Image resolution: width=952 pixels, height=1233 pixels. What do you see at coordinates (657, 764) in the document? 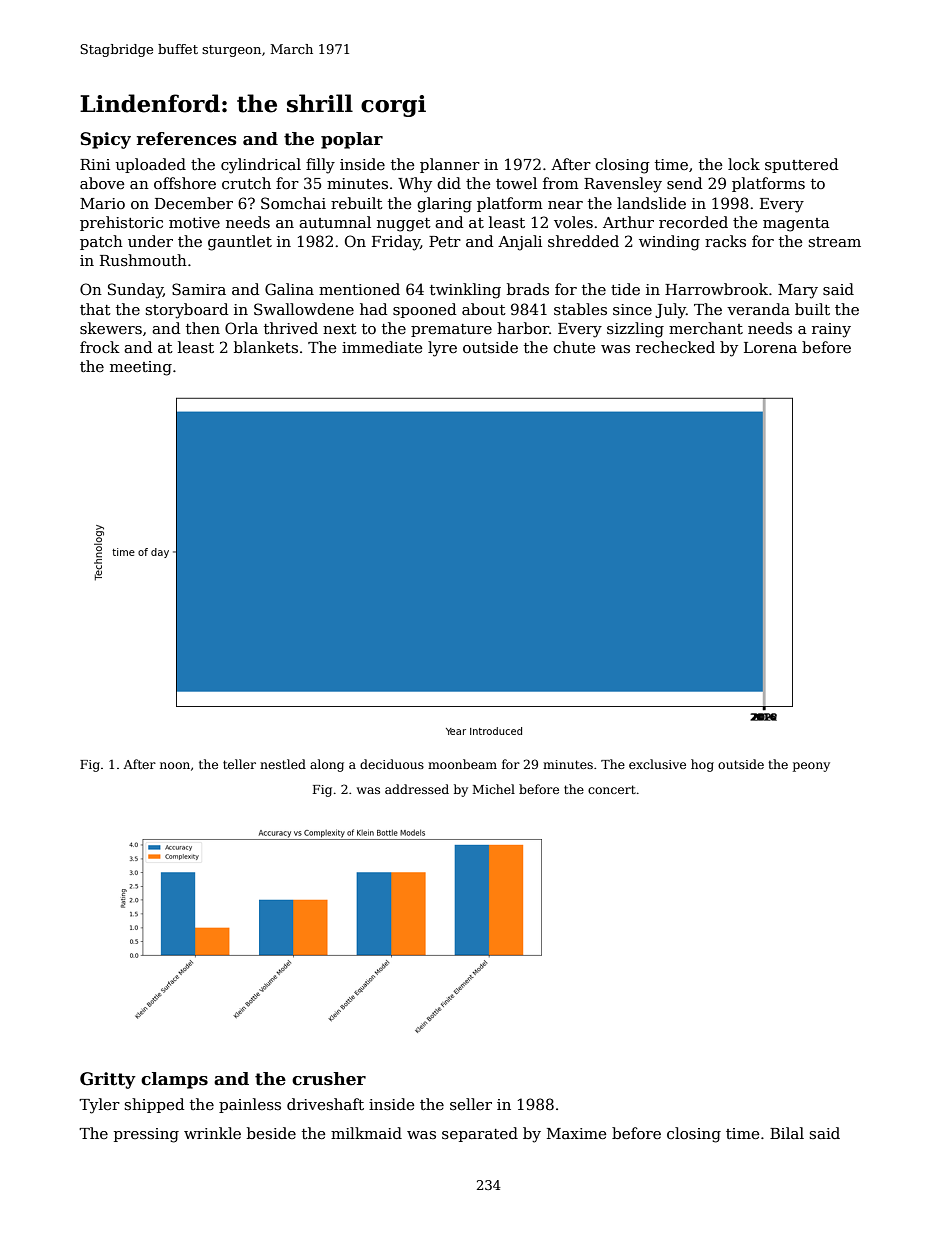
I see `exclusive` at bounding box center [657, 764].
